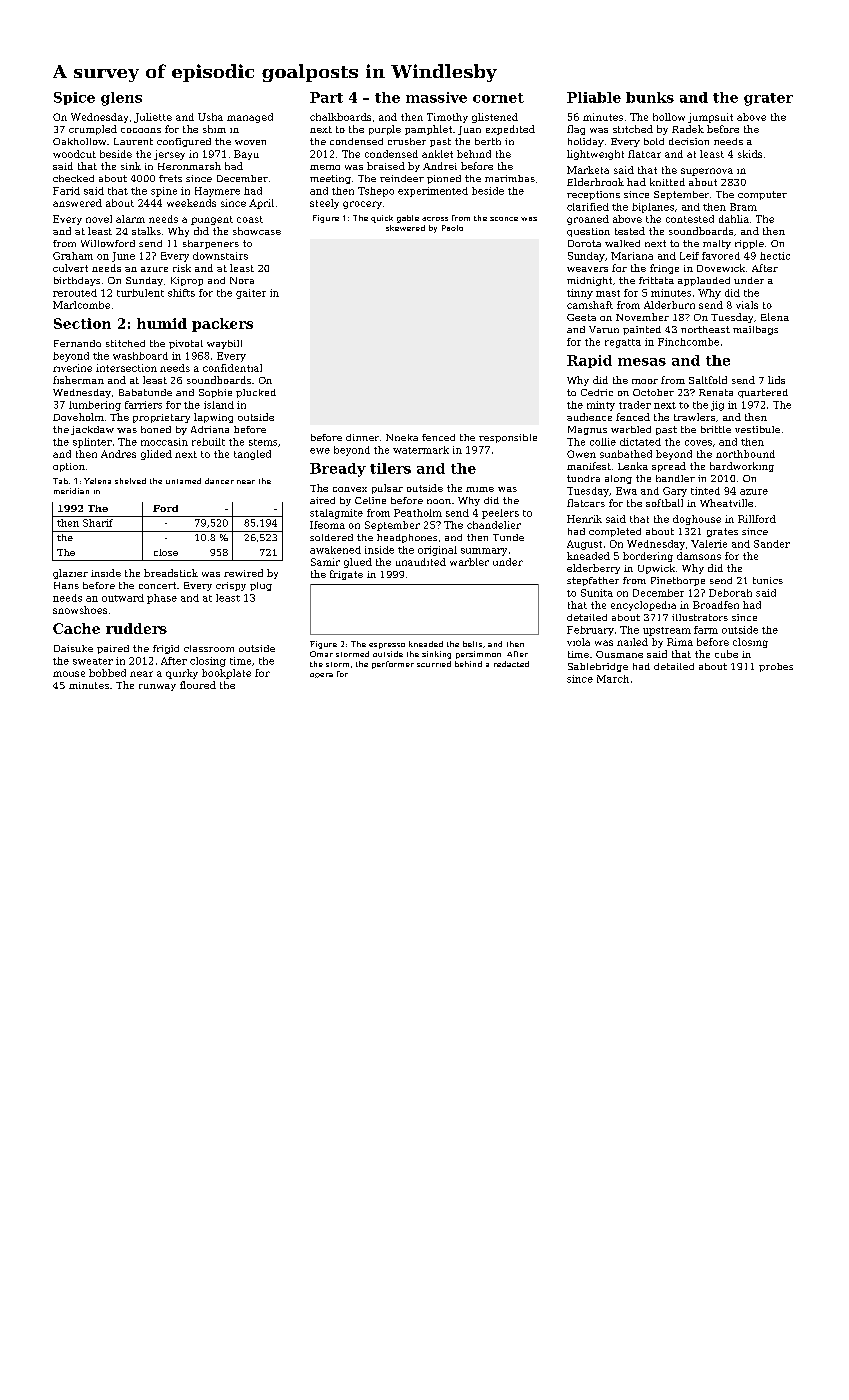  What do you see at coordinates (436, 97) in the image?
I see `massive` at bounding box center [436, 97].
